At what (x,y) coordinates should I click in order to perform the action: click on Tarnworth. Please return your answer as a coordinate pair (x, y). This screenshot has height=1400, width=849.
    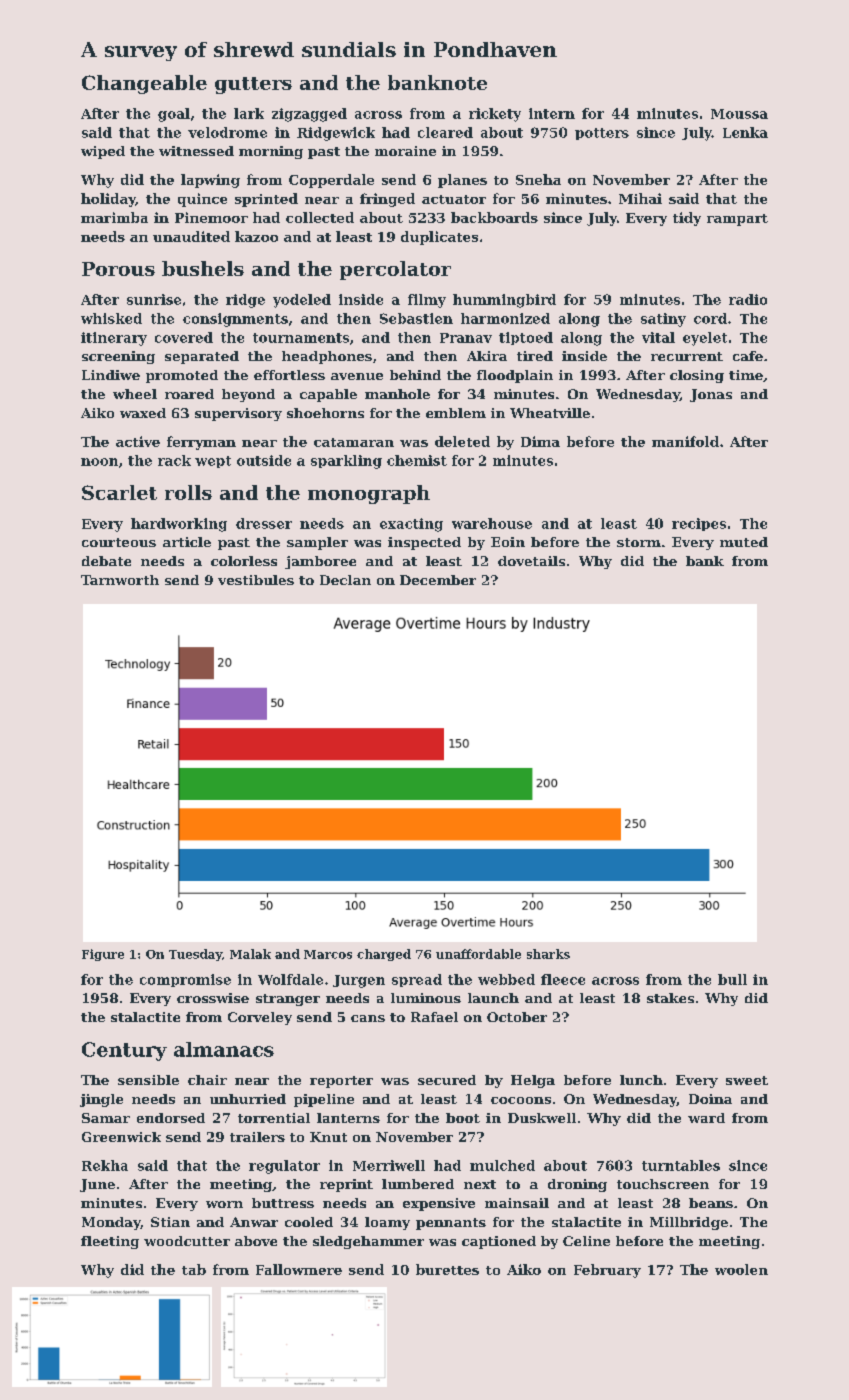
    Looking at the image, I should click on (120, 580).
